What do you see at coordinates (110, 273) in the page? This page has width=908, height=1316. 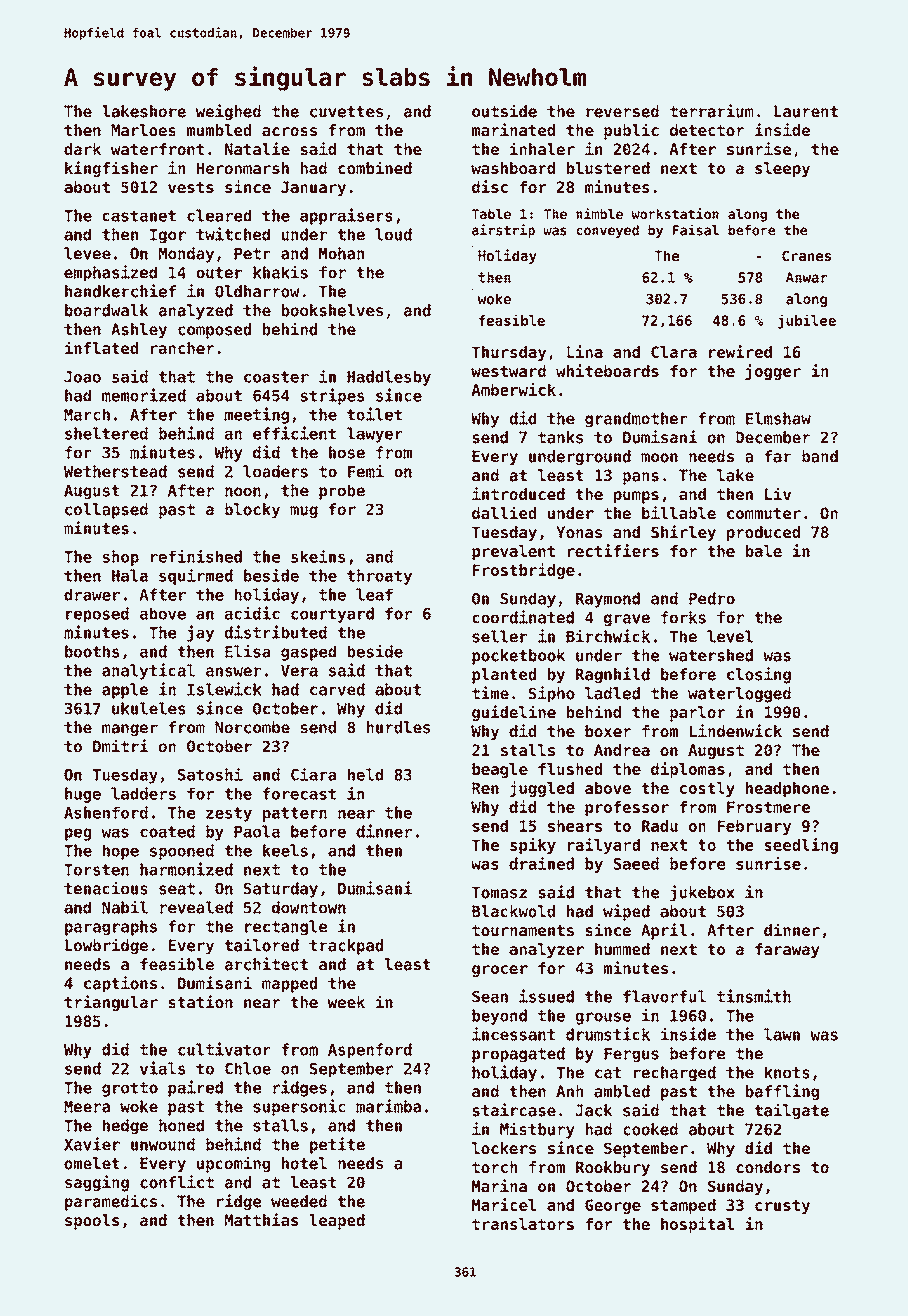 I see `emphasized` at bounding box center [110, 273].
